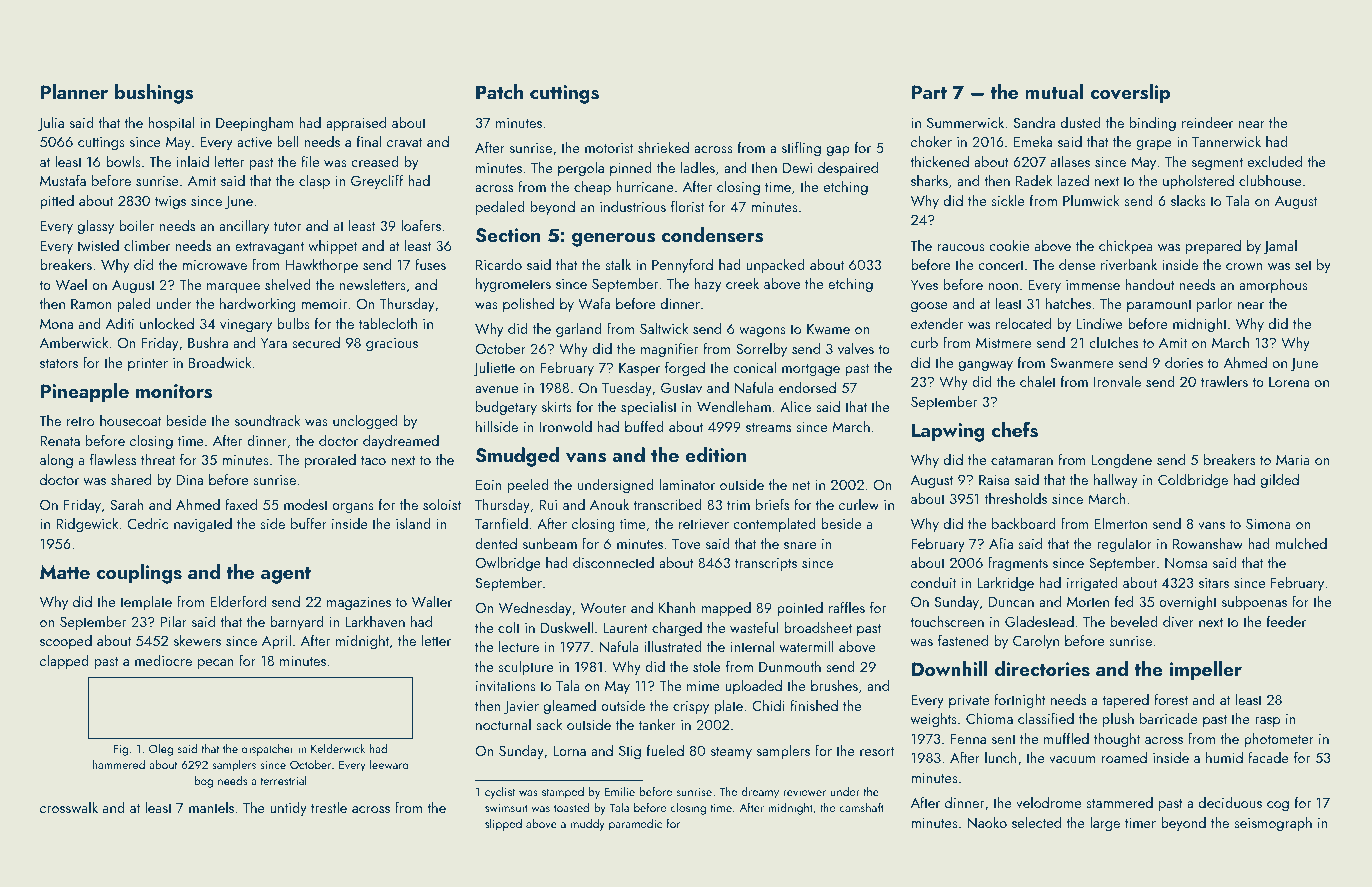 The height and width of the screenshot is (887, 1372). Describe the element at coordinates (404, 142) in the screenshot. I see `cravat` at that location.
